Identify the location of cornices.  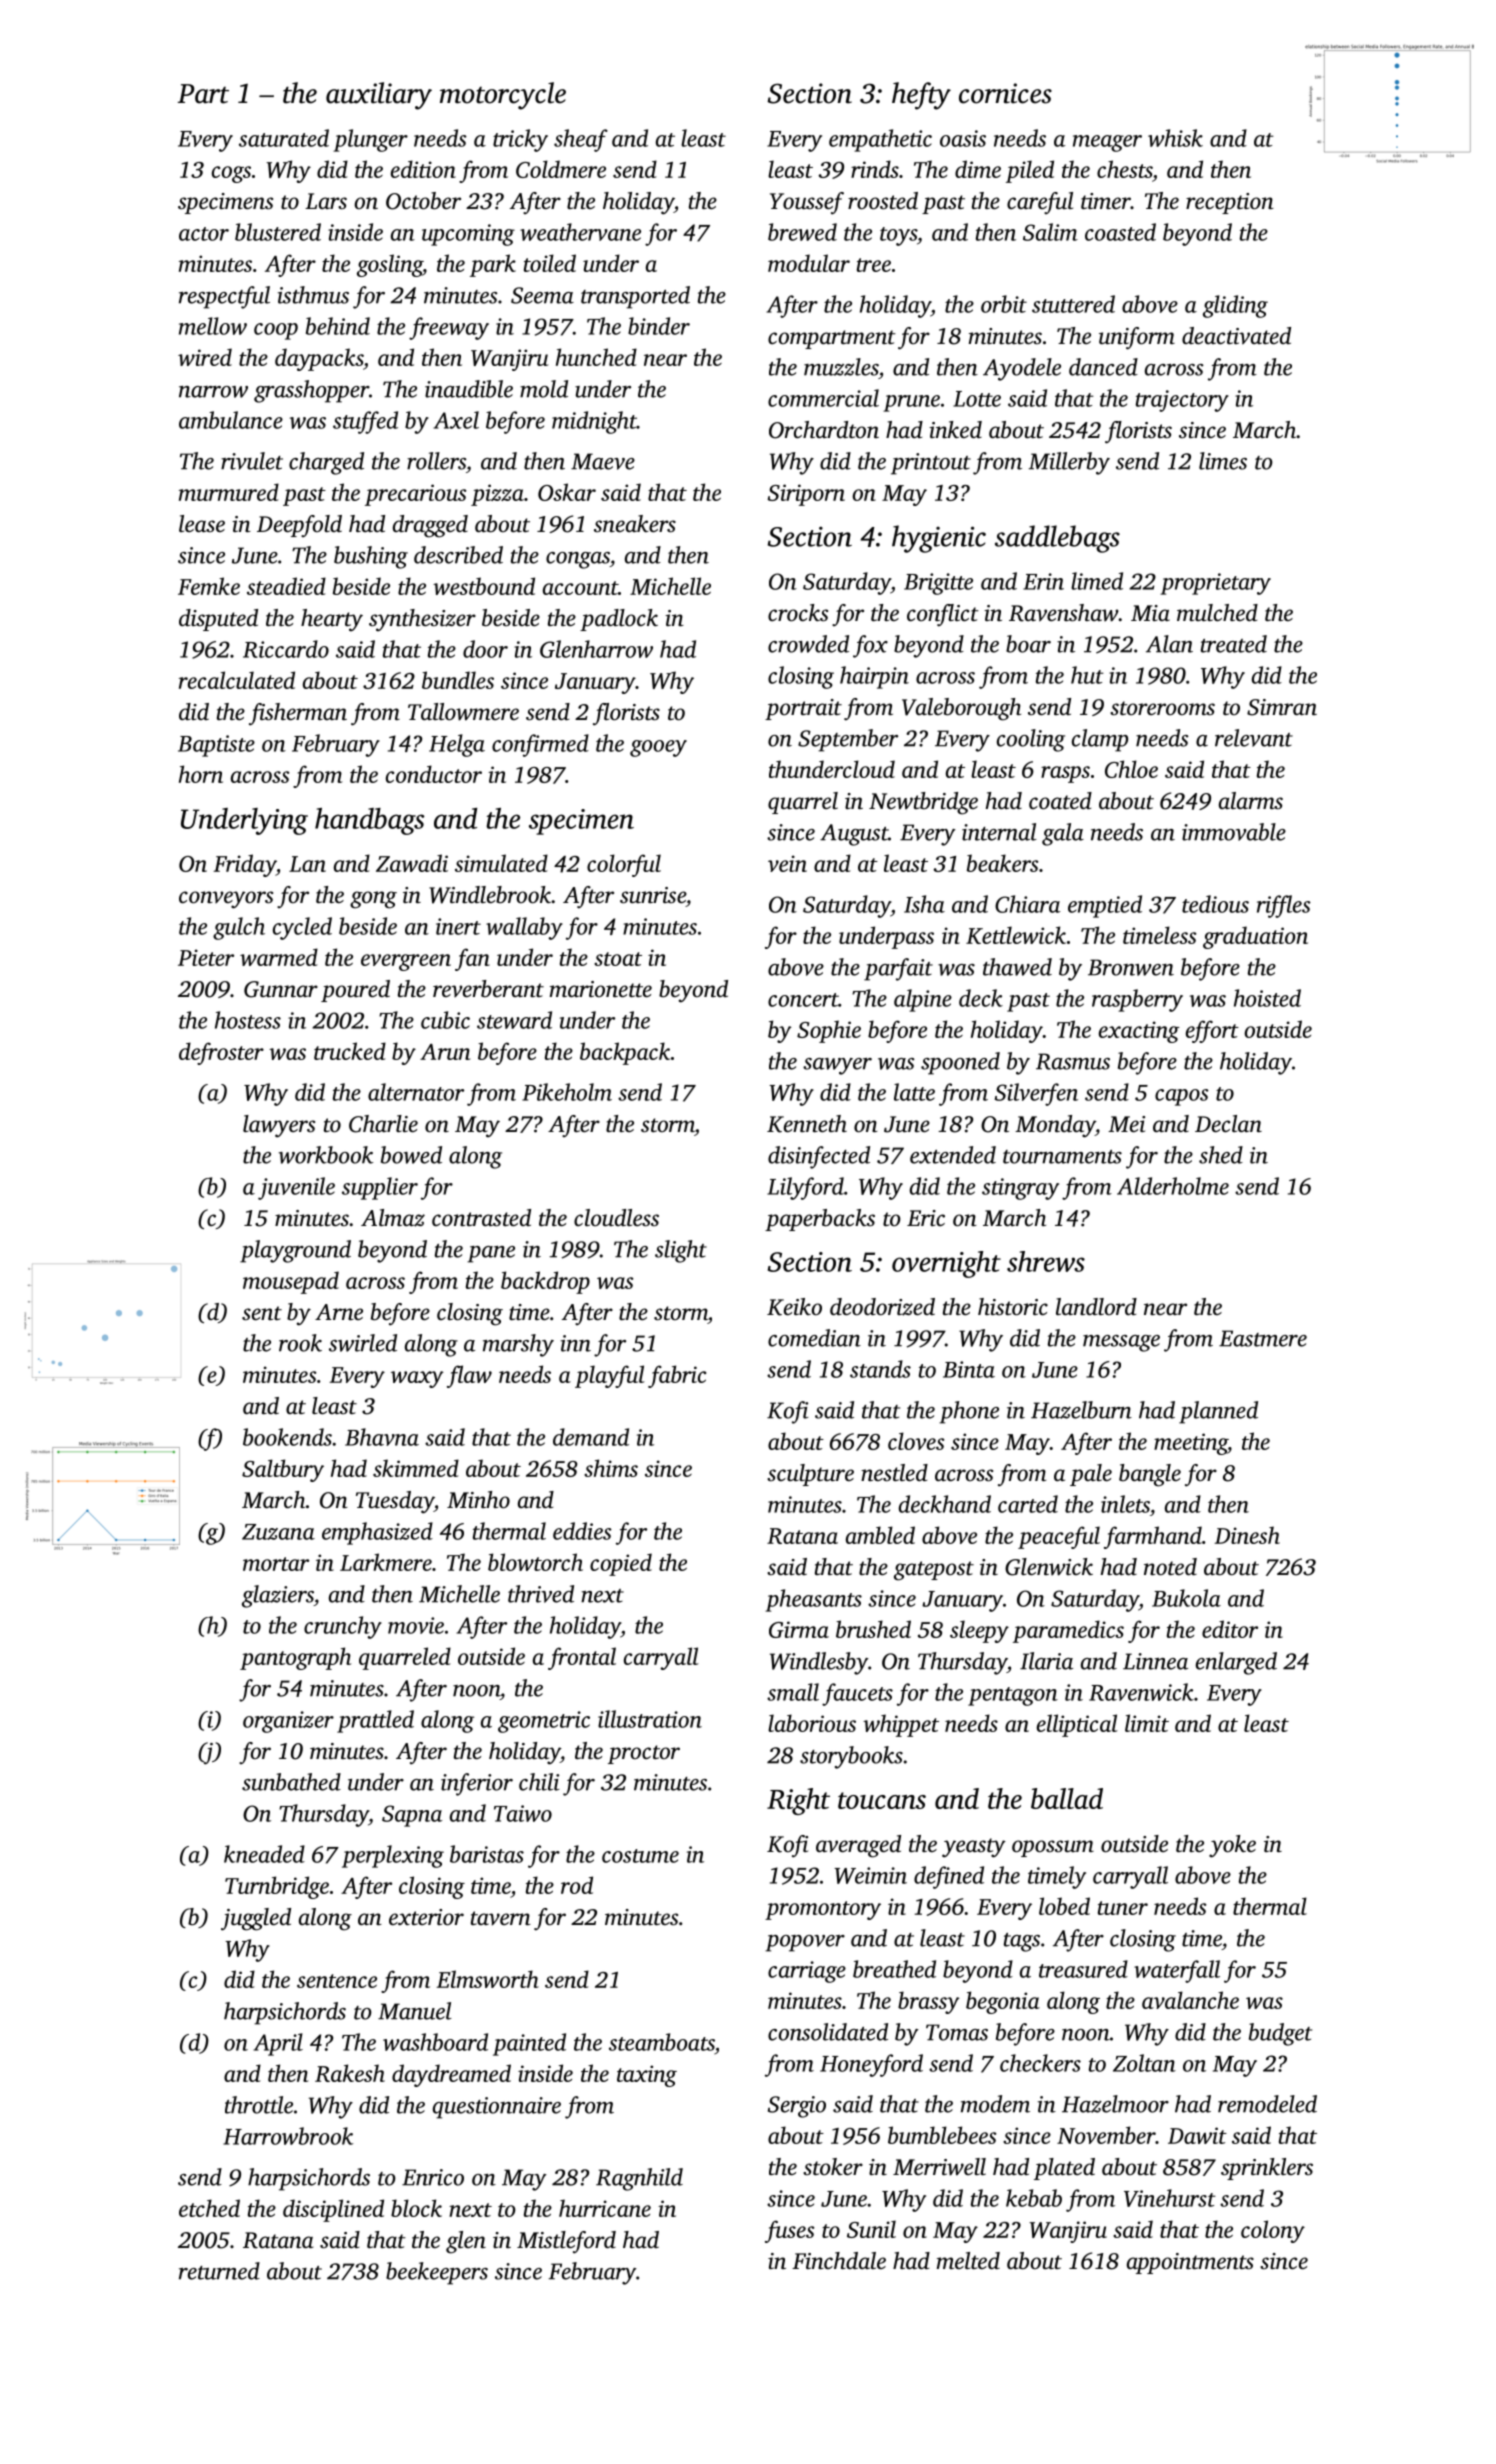
(1005, 93).
